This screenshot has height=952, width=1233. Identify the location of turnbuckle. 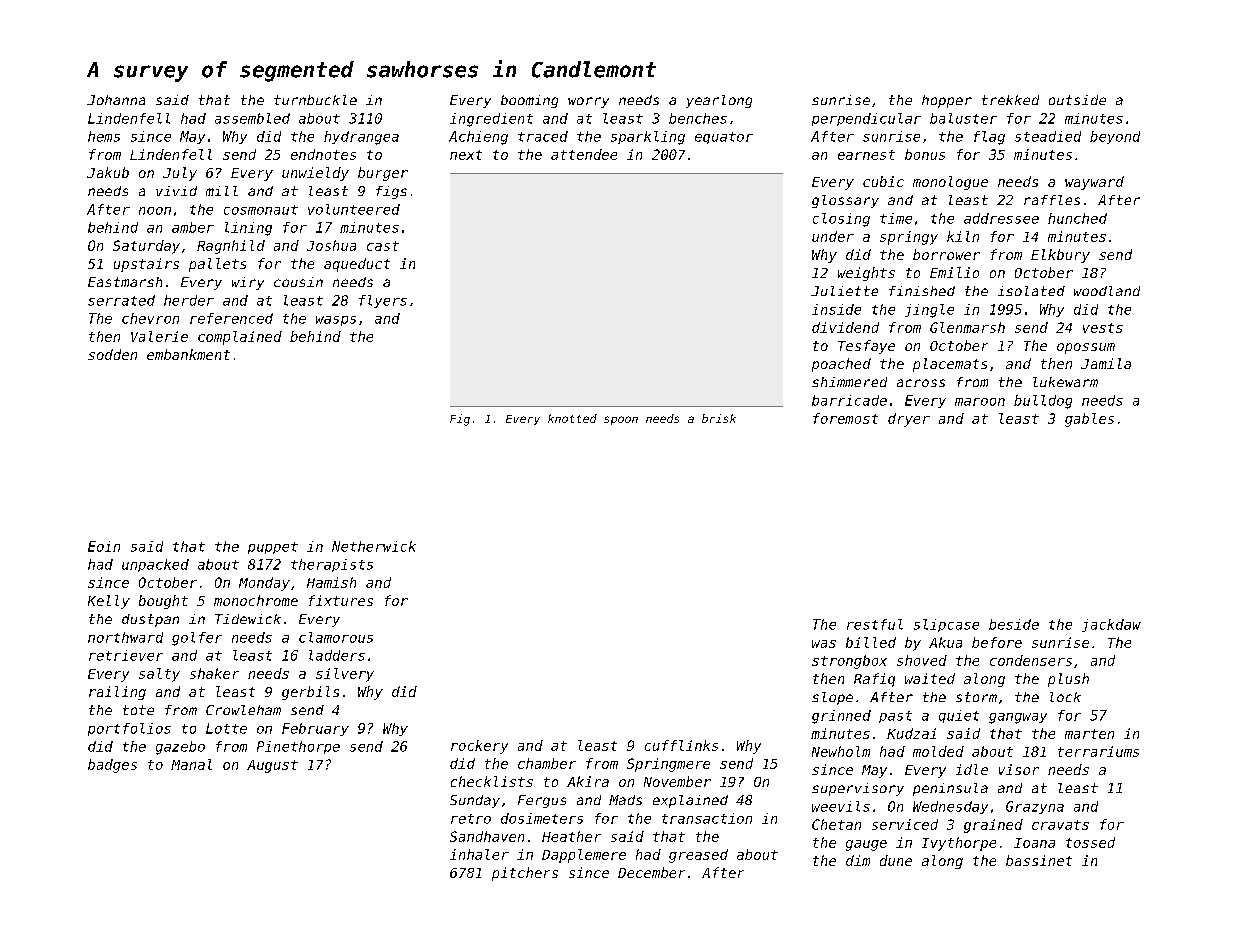
(315, 100).
